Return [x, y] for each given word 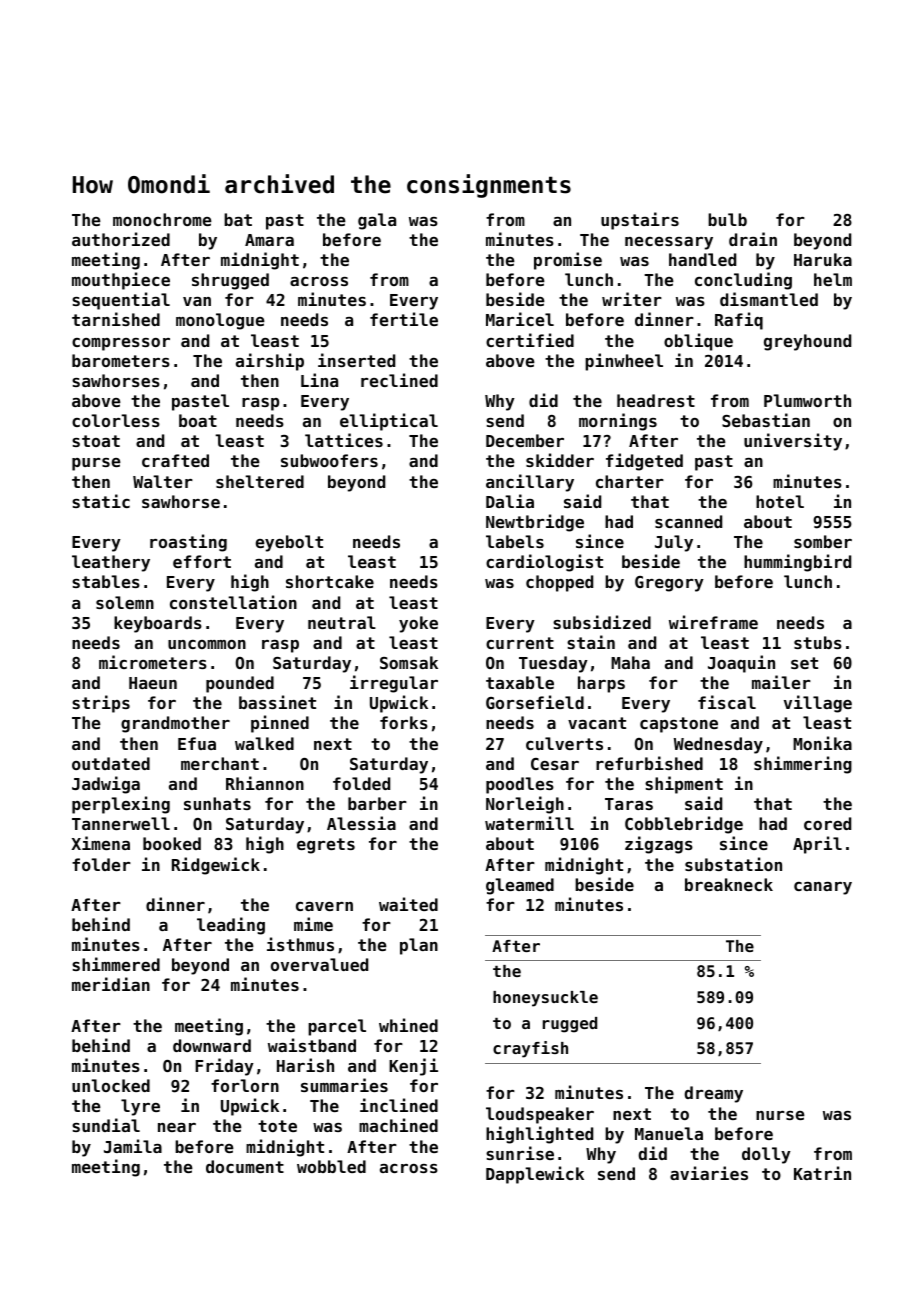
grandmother [175, 724]
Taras [629, 804]
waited [408, 904]
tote [277, 1126]
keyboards [158, 624]
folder [101, 864]
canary [823, 888]
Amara [269, 240]
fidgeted [644, 462]
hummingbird [797, 563]
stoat [96, 441]
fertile [404, 319]
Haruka [823, 259]
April [817, 845]
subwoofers [329, 460]
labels [515, 541]
